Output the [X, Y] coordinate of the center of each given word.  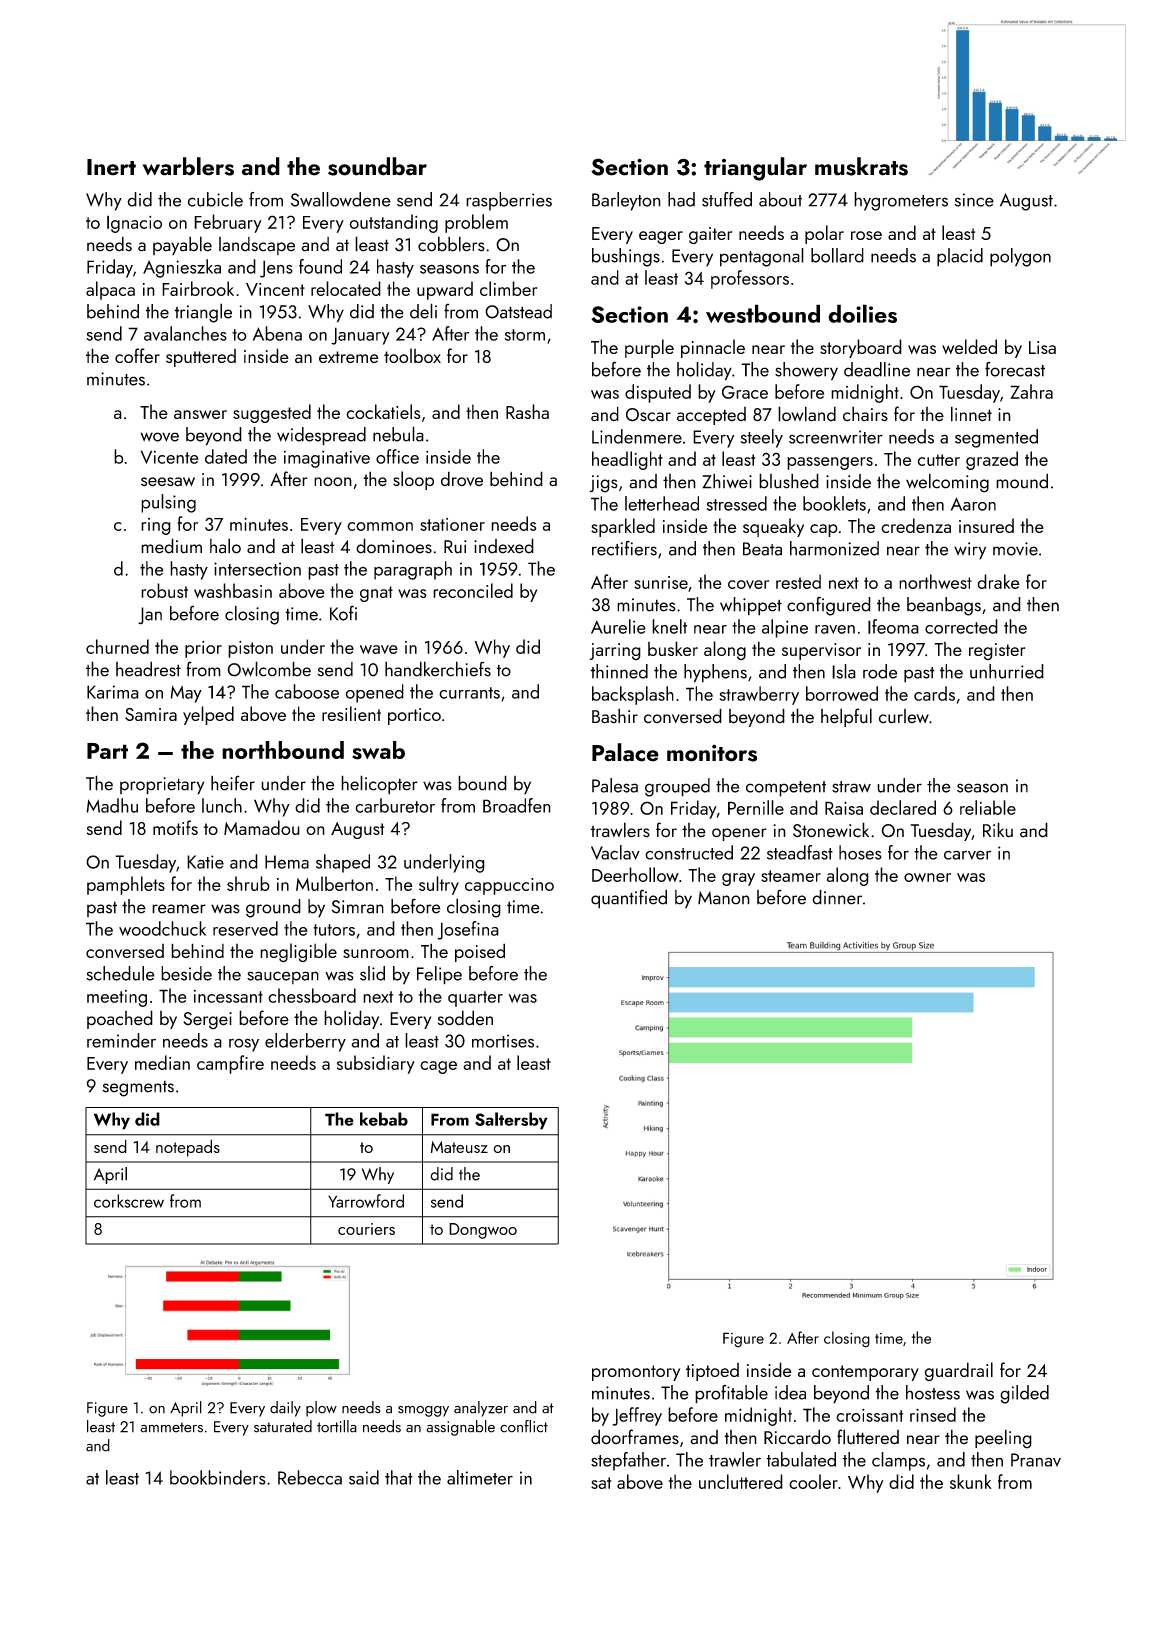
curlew [904, 716]
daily [285, 1409]
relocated [346, 288]
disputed [658, 393]
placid [960, 257]
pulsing [168, 503]
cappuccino [509, 886]
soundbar [377, 166]
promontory [636, 1373]
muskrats [861, 166]
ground [273, 908]
